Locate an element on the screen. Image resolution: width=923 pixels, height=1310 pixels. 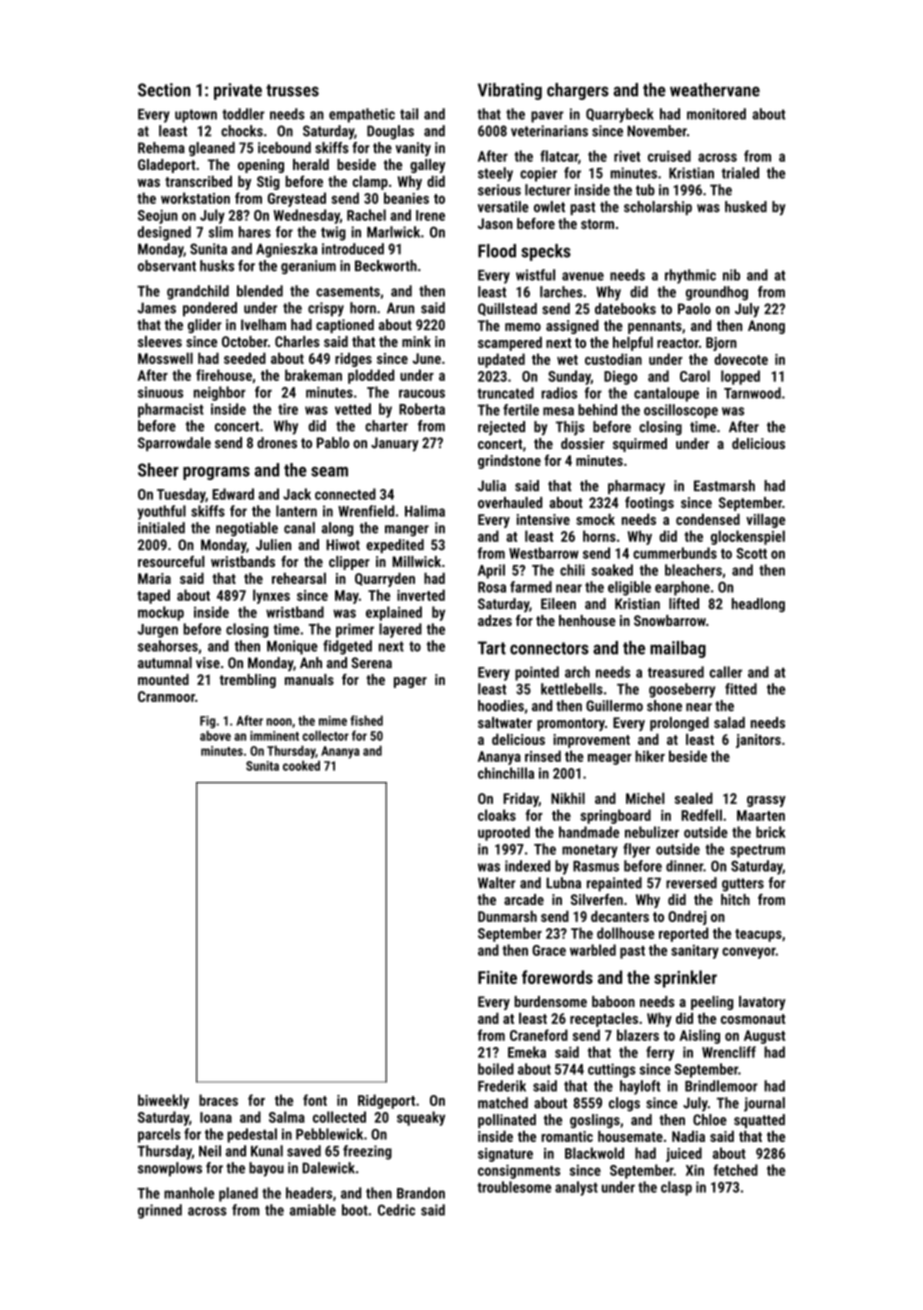
lecturer is located at coordinates (548, 190).
